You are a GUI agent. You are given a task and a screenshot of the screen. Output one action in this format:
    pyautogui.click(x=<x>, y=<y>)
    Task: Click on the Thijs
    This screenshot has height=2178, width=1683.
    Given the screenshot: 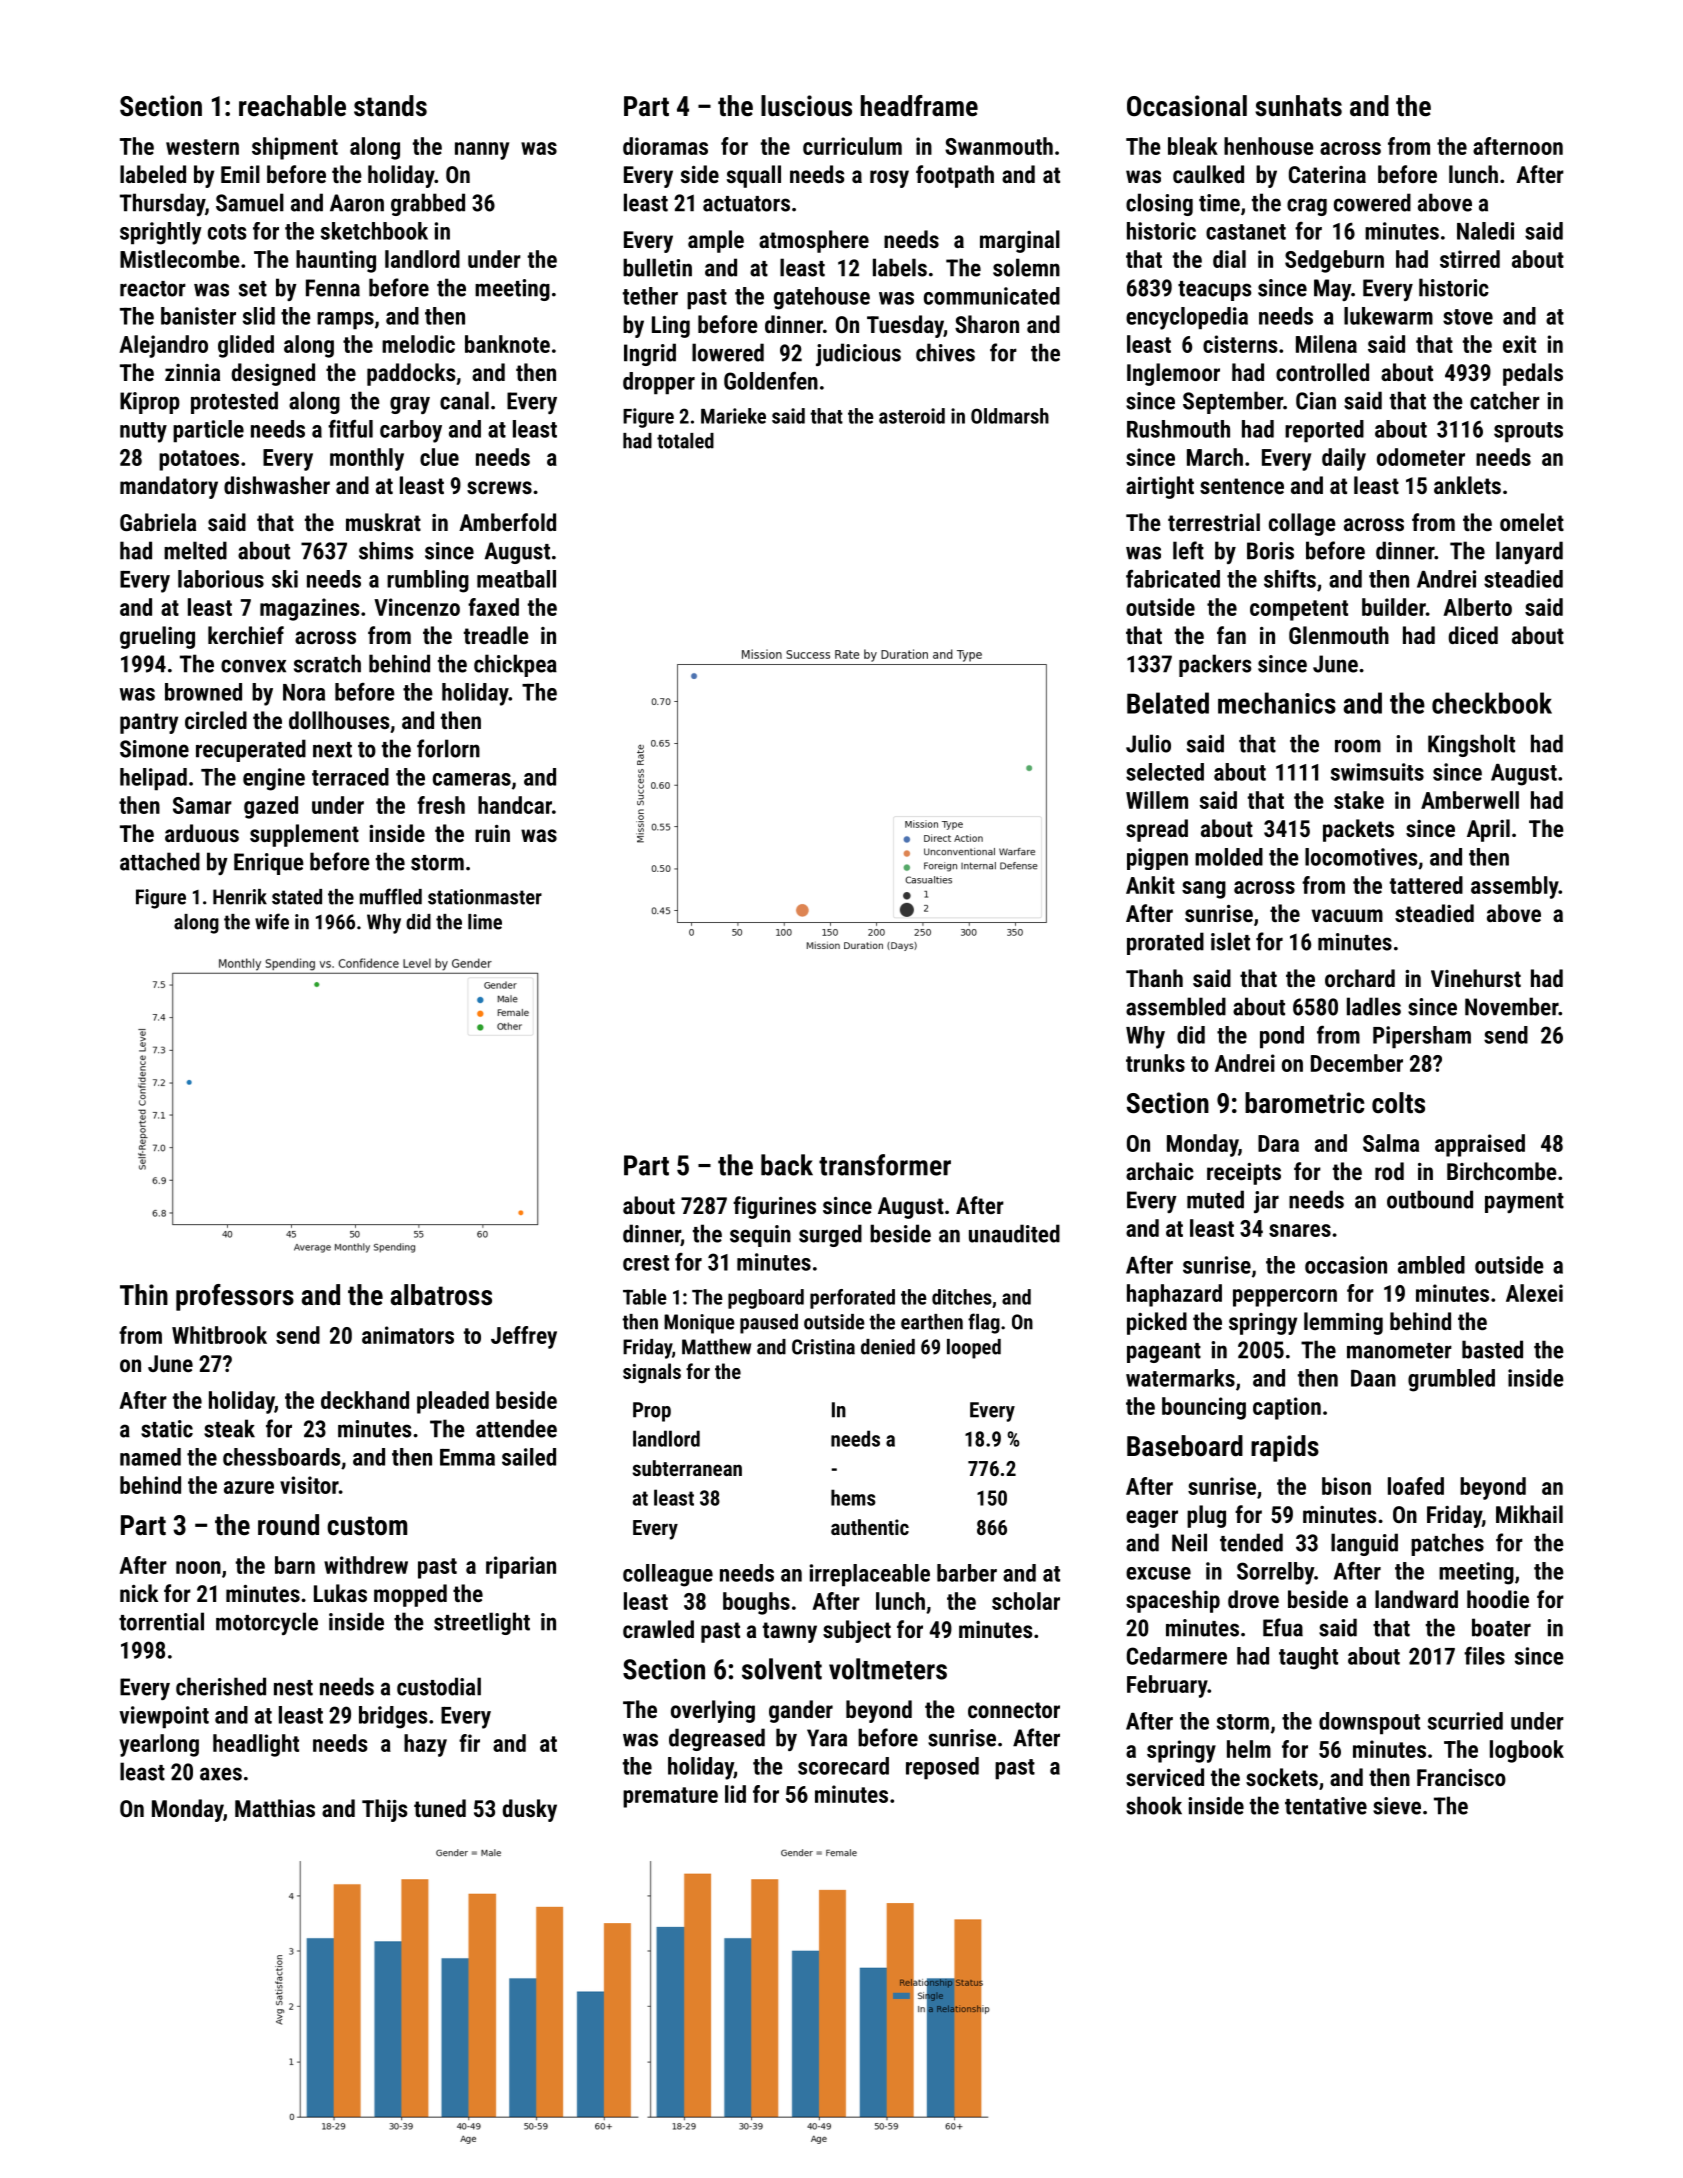 What is the action you would take?
    pyautogui.click(x=385, y=1810)
